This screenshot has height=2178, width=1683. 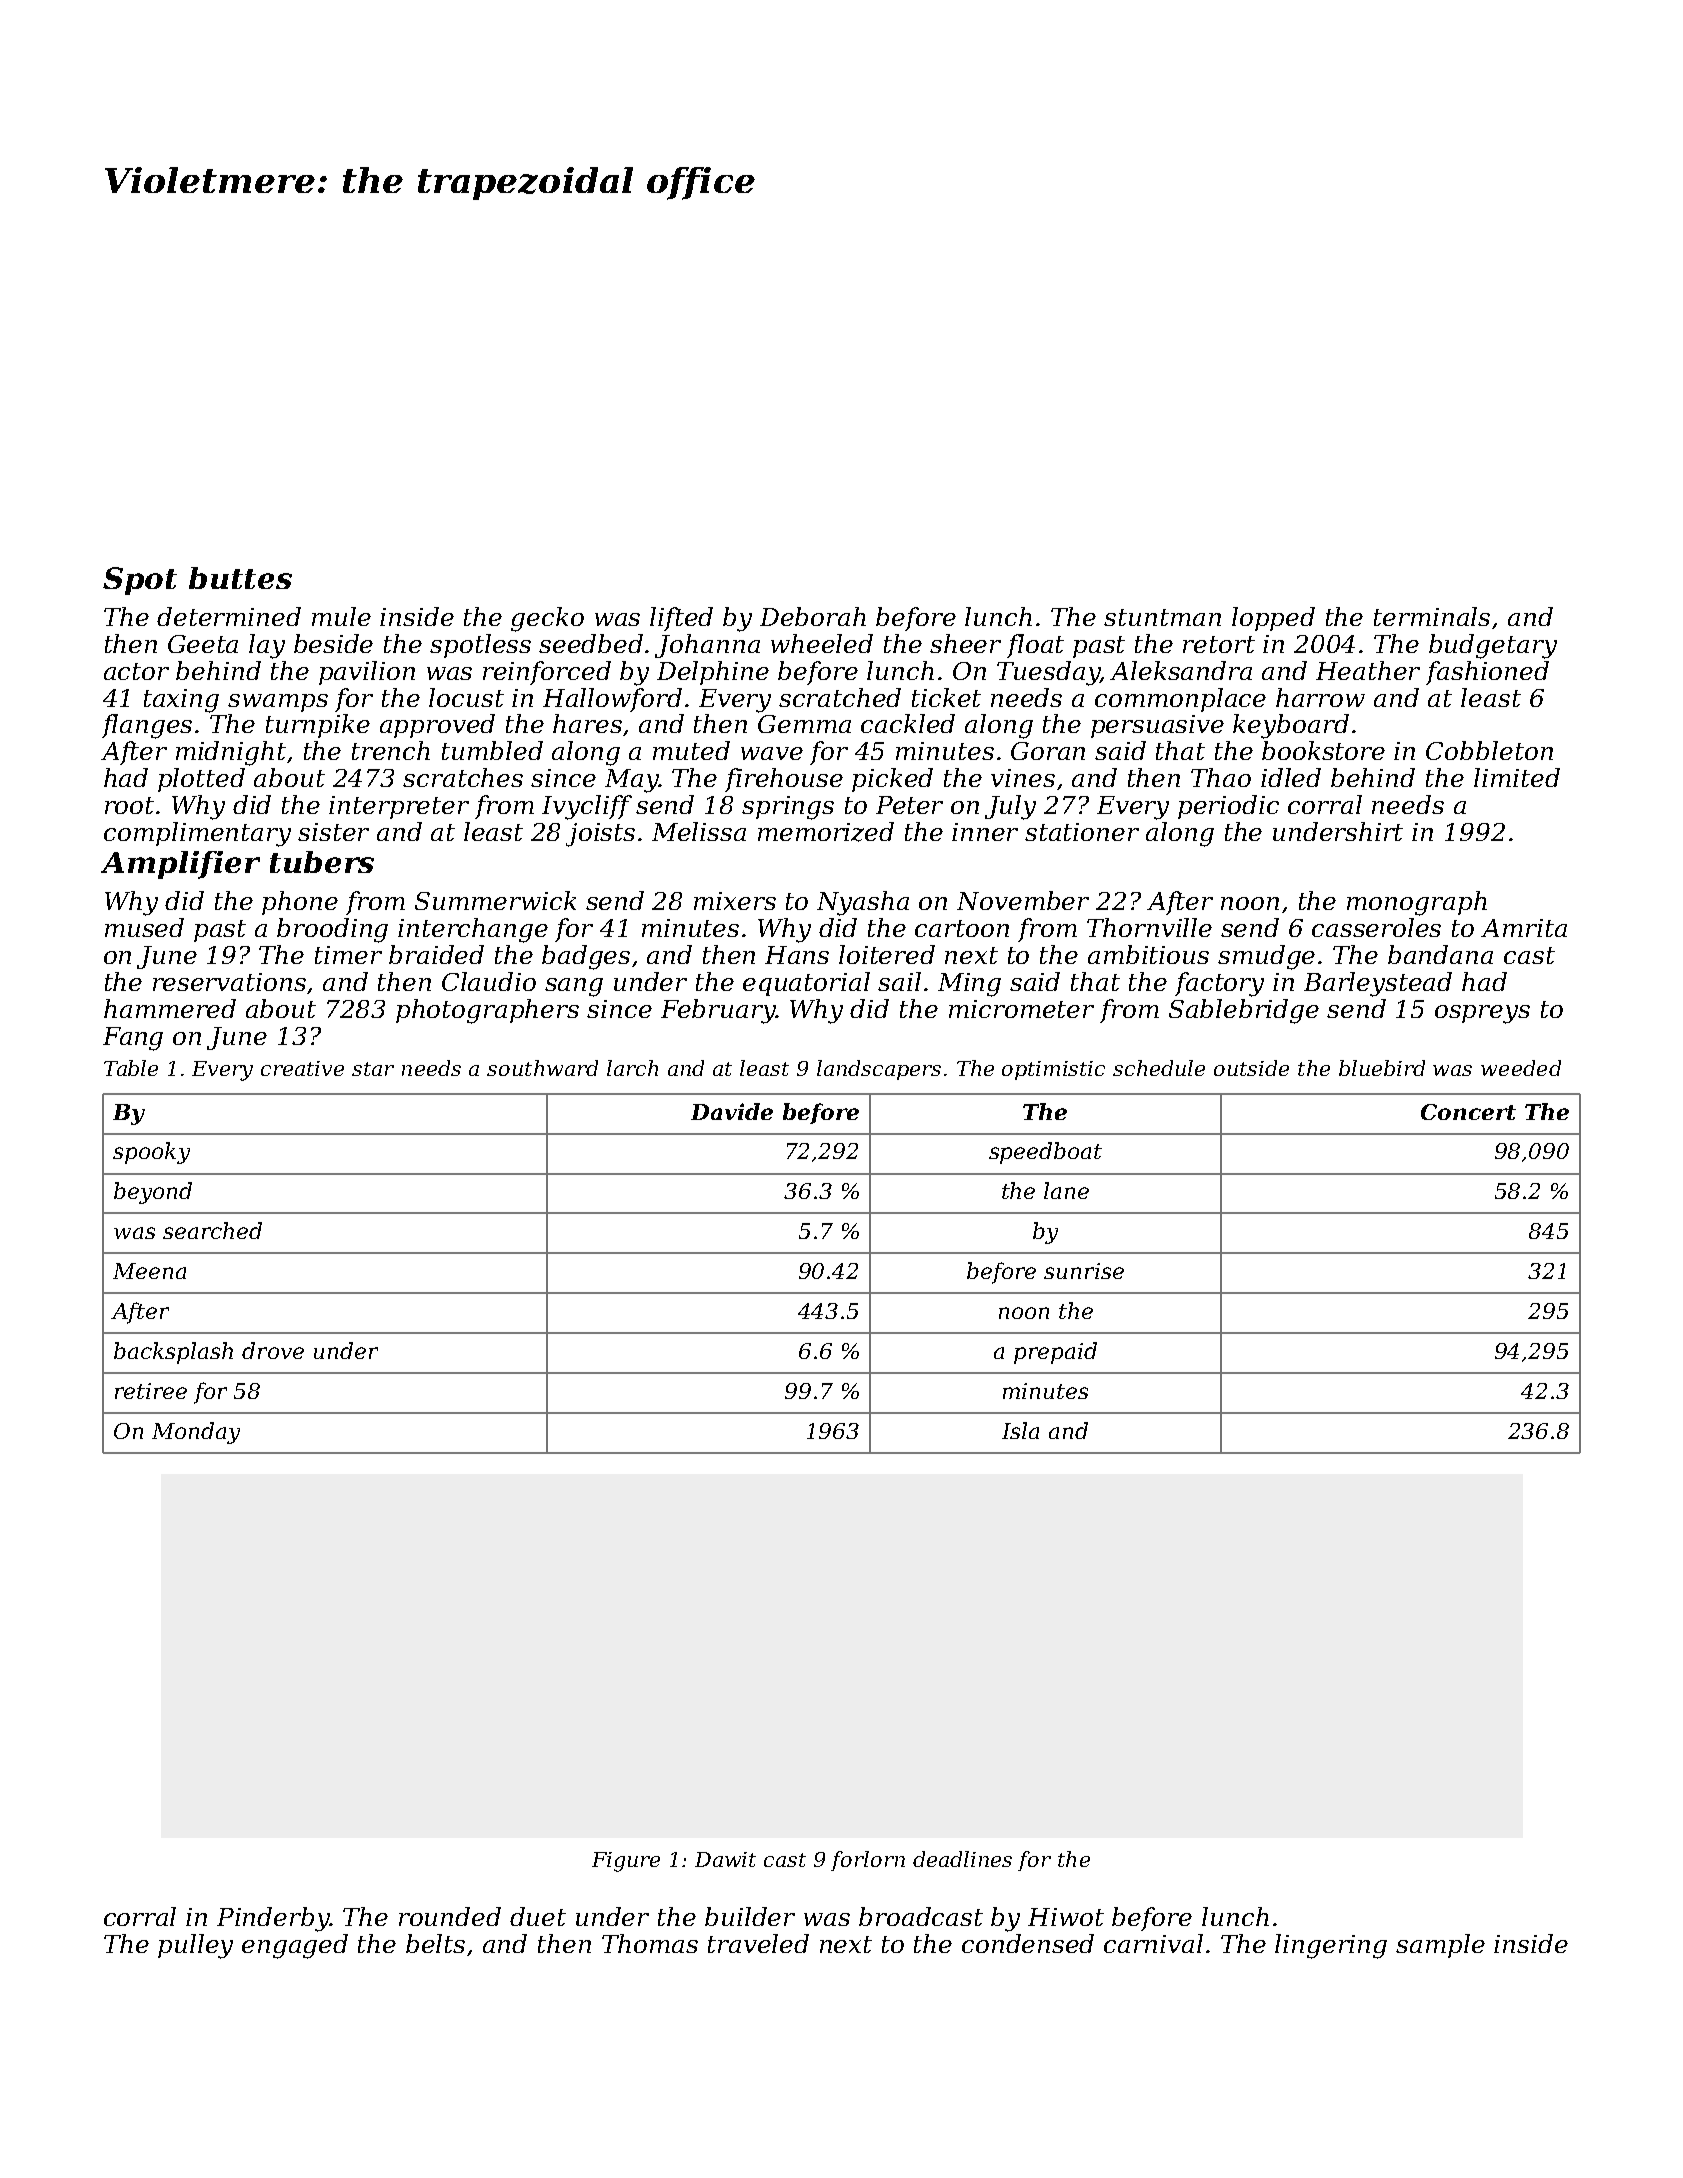 I want to click on mixers, so click(x=735, y=901).
